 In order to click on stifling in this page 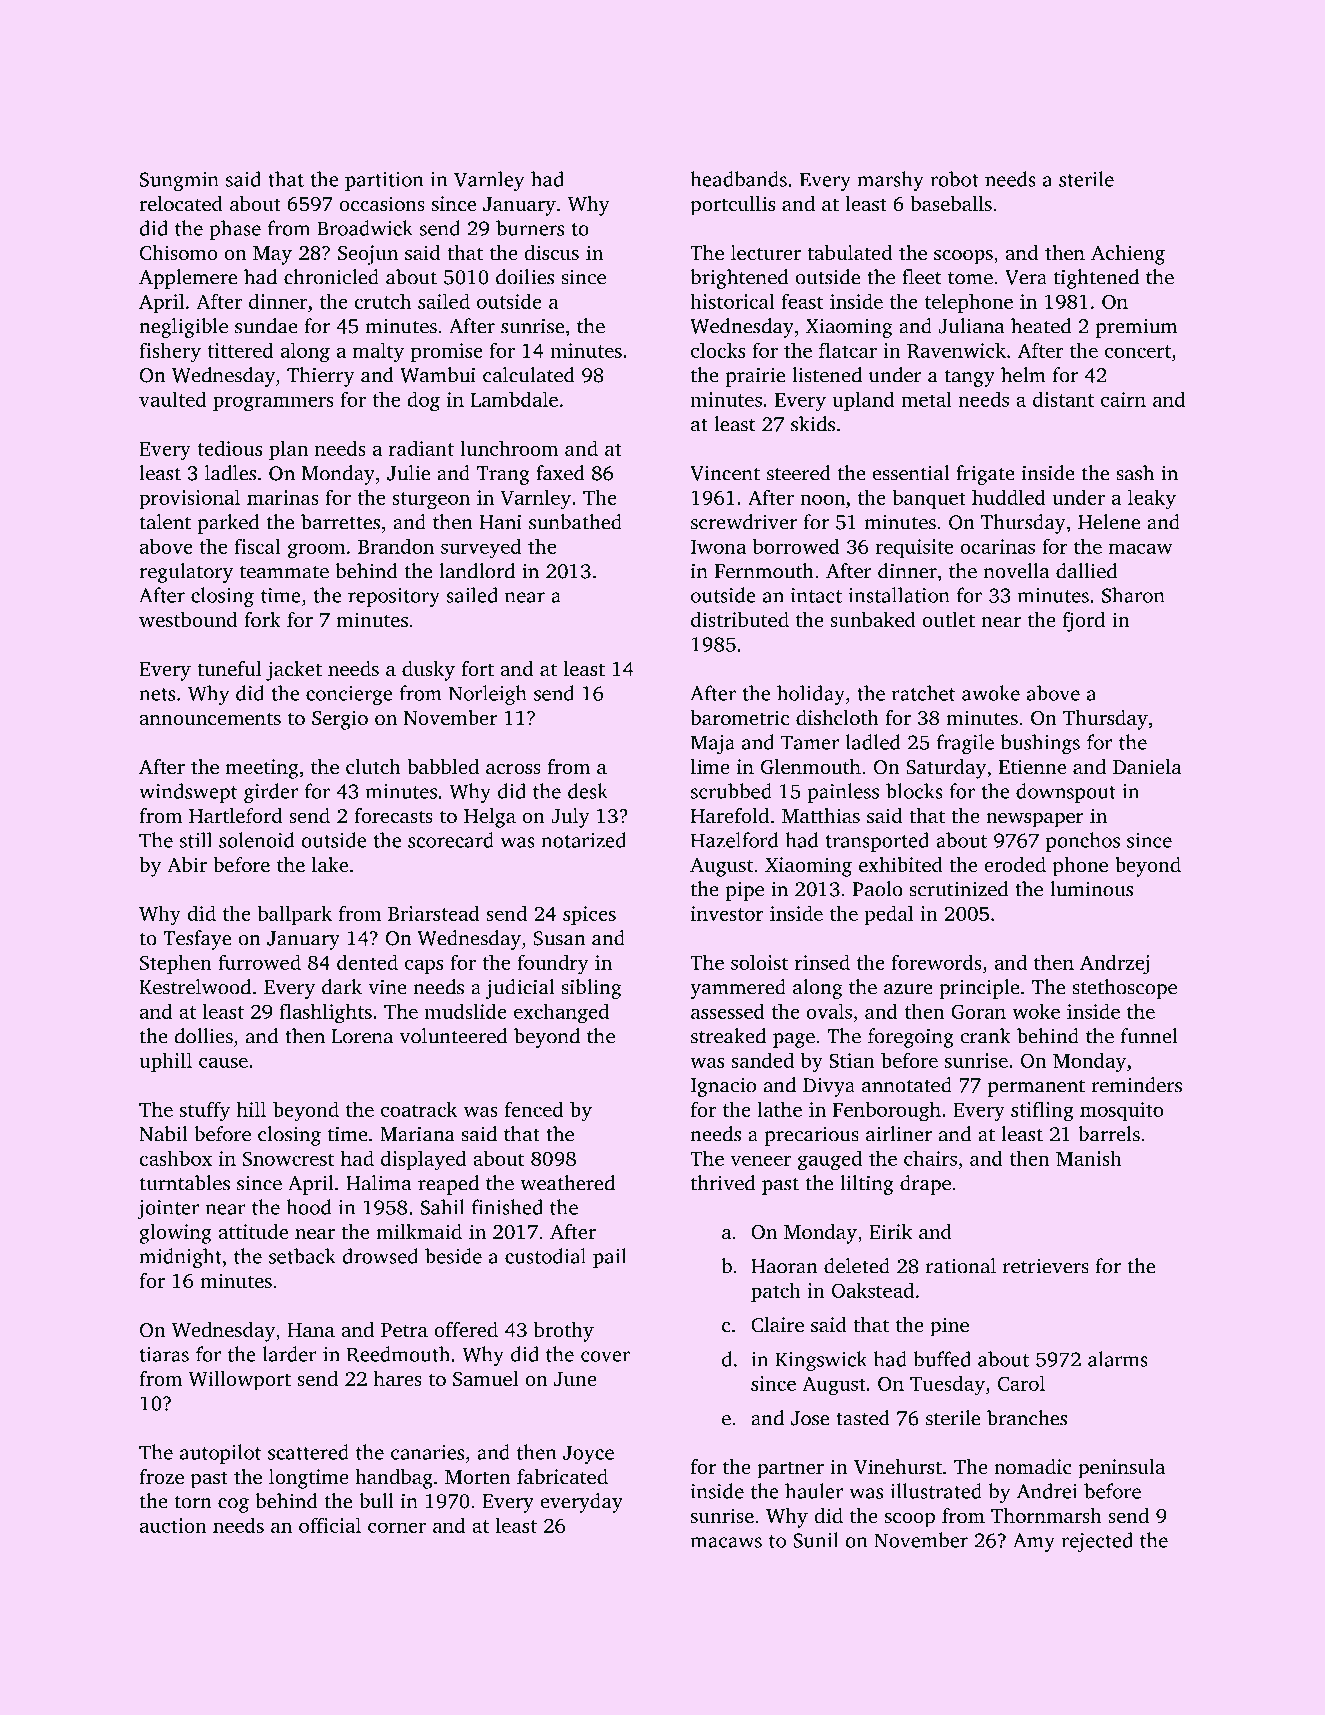, I will do `click(1042, 1111)`.
